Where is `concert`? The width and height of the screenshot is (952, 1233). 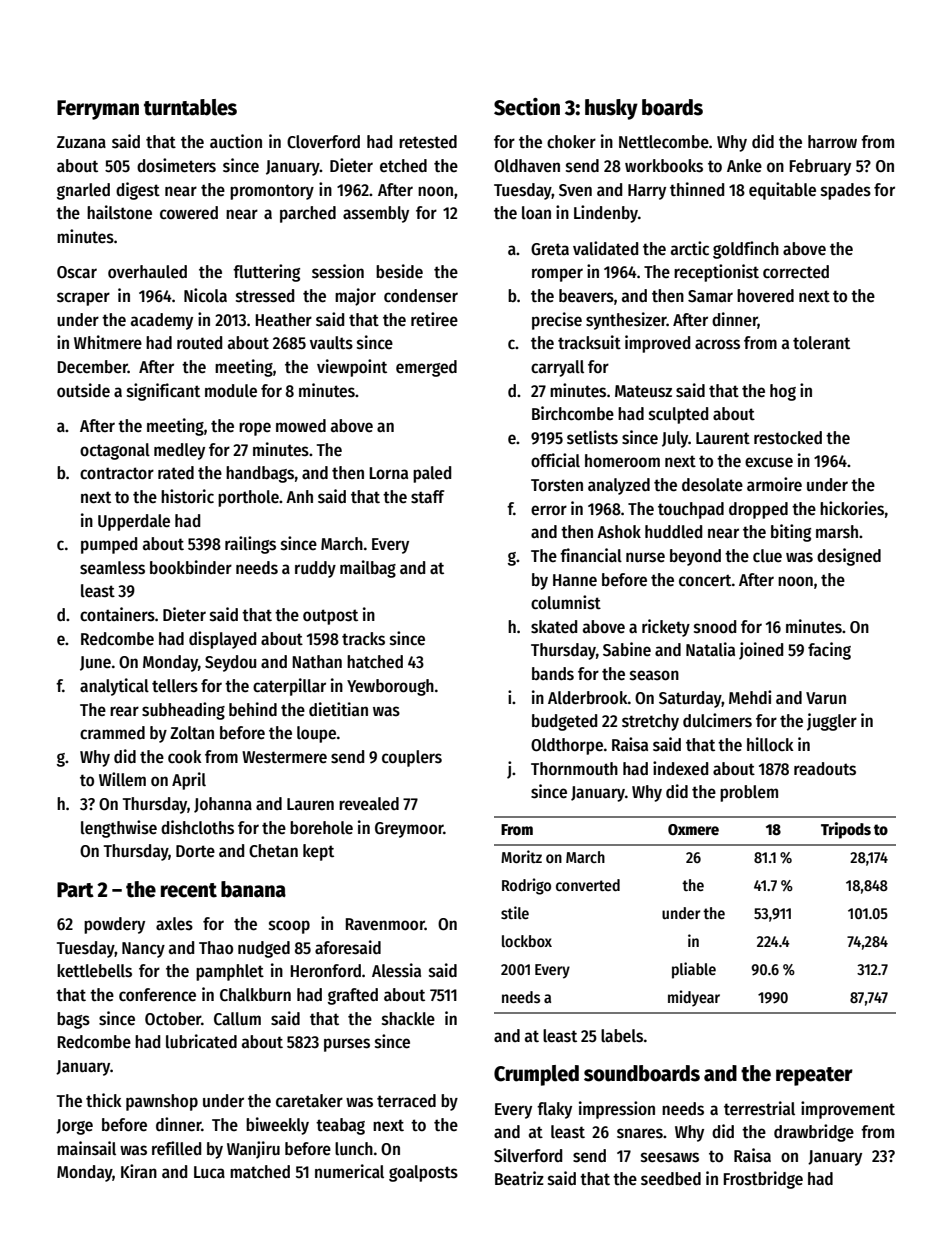 concert is located at coordinates (705, 580).
